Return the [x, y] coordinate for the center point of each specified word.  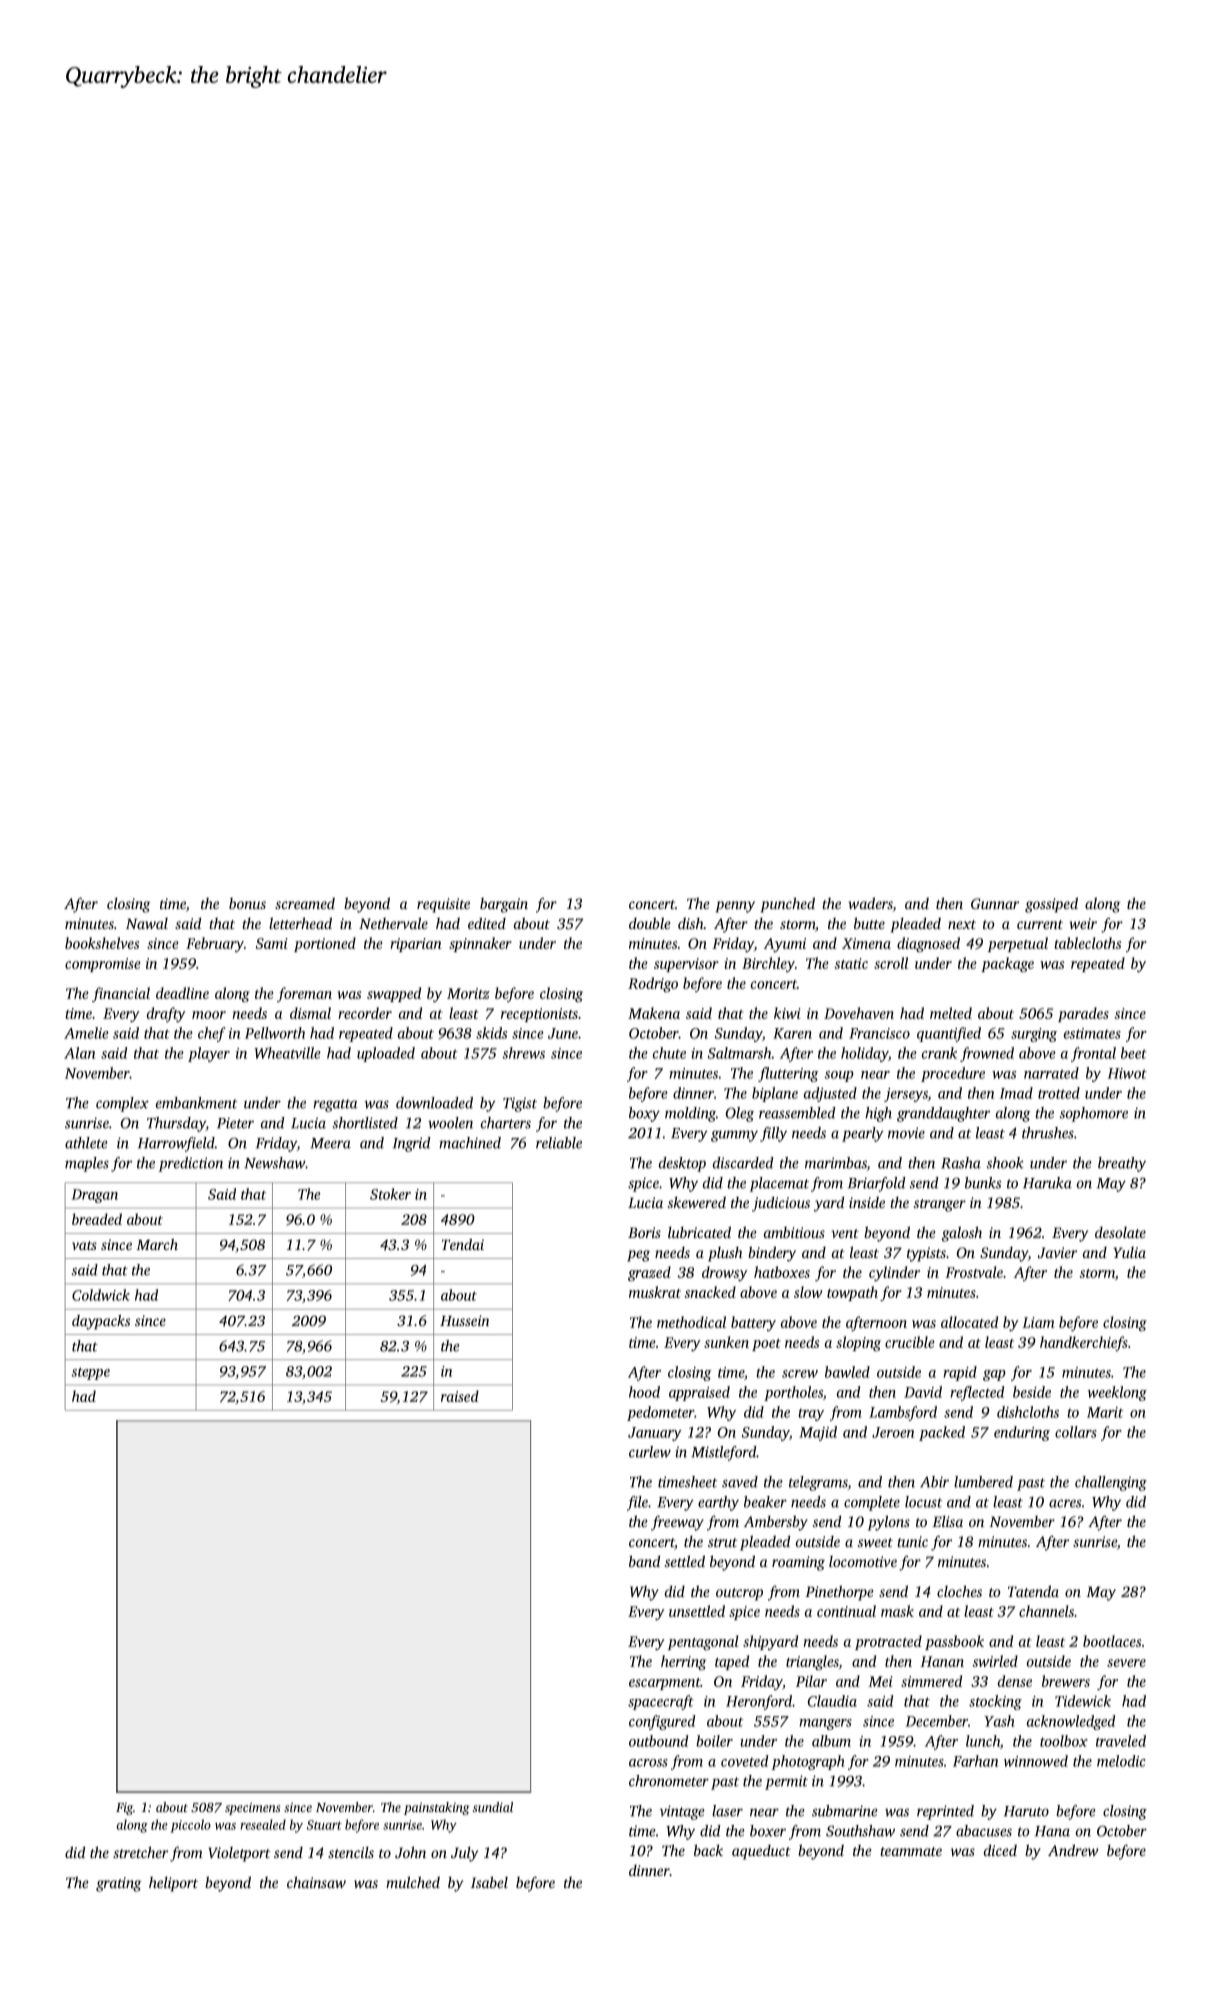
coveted [744, 1761]
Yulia [1129, 1252]
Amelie [86, 1033]
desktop [682, 1164]
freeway [677, 1523]
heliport [173, 1884]
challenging [1111, 1483]
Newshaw [274, 1163]
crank [939, 1053]
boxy [644, 1114]
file [637, 1503]
